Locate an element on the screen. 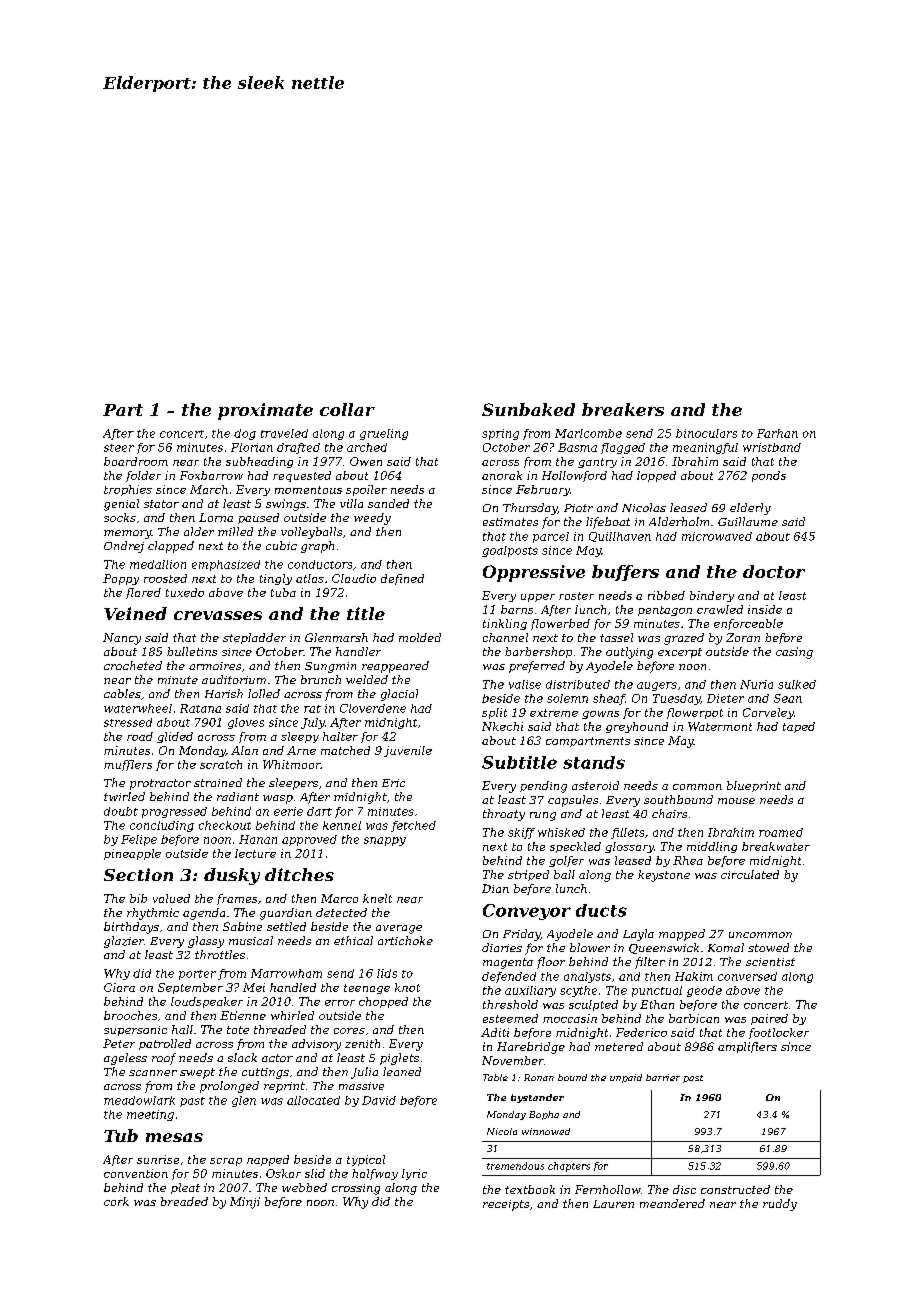 The image size is (924, 1308). parcel is located at coordinates (551, 537).
